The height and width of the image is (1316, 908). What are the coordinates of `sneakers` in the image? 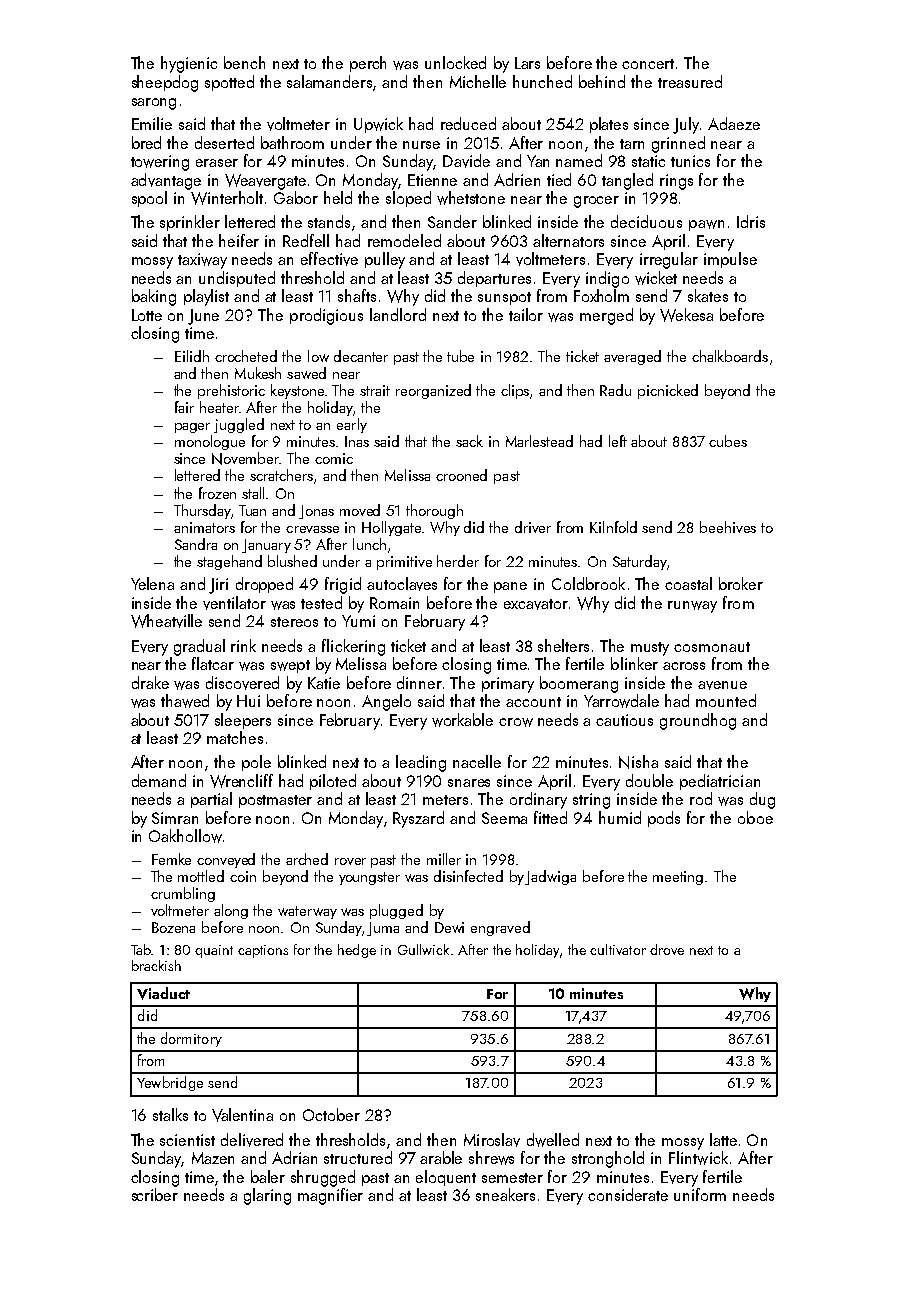 It's located at (505, 1194).
